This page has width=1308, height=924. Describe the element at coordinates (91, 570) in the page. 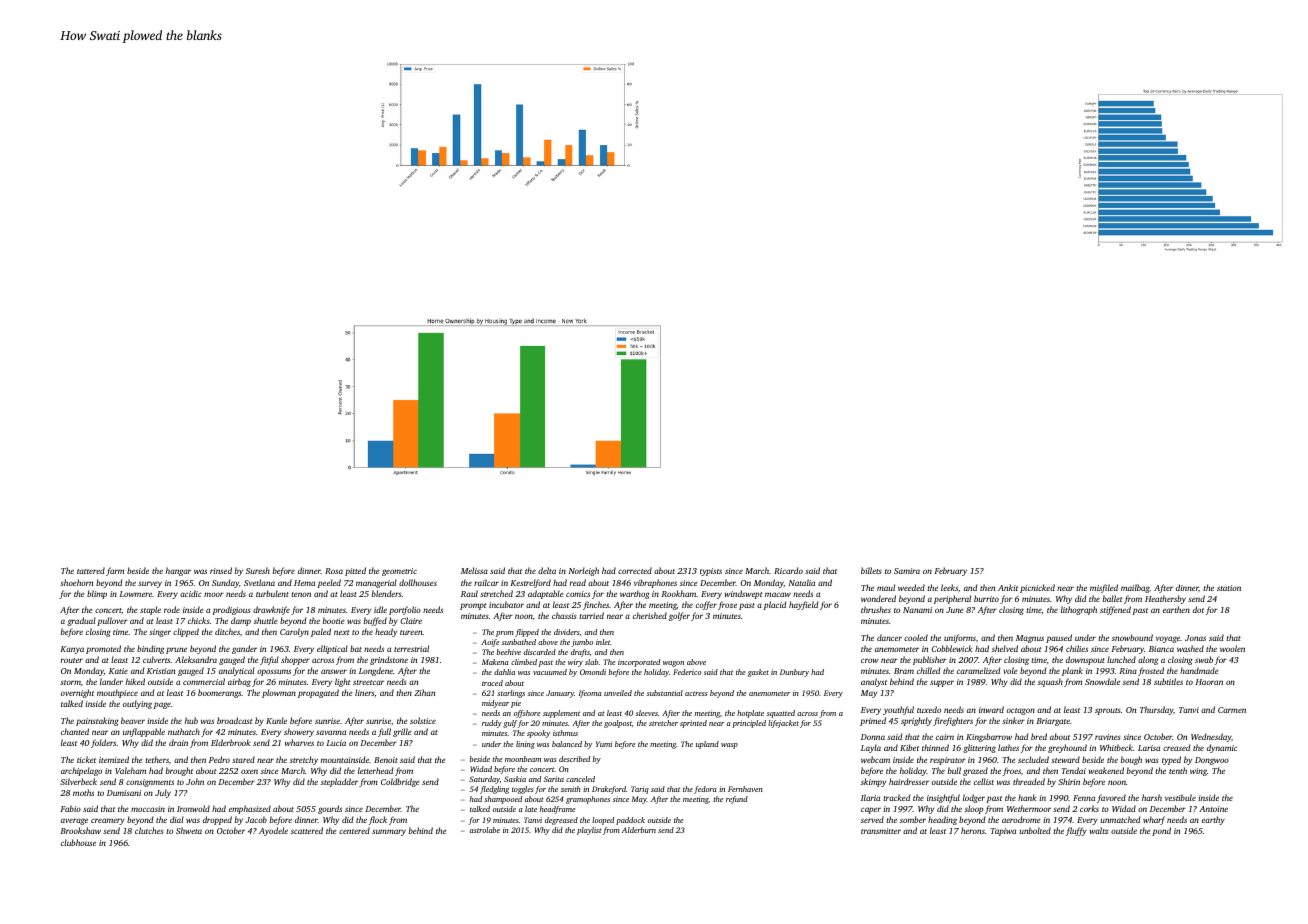

I see `tattered` at that location.
